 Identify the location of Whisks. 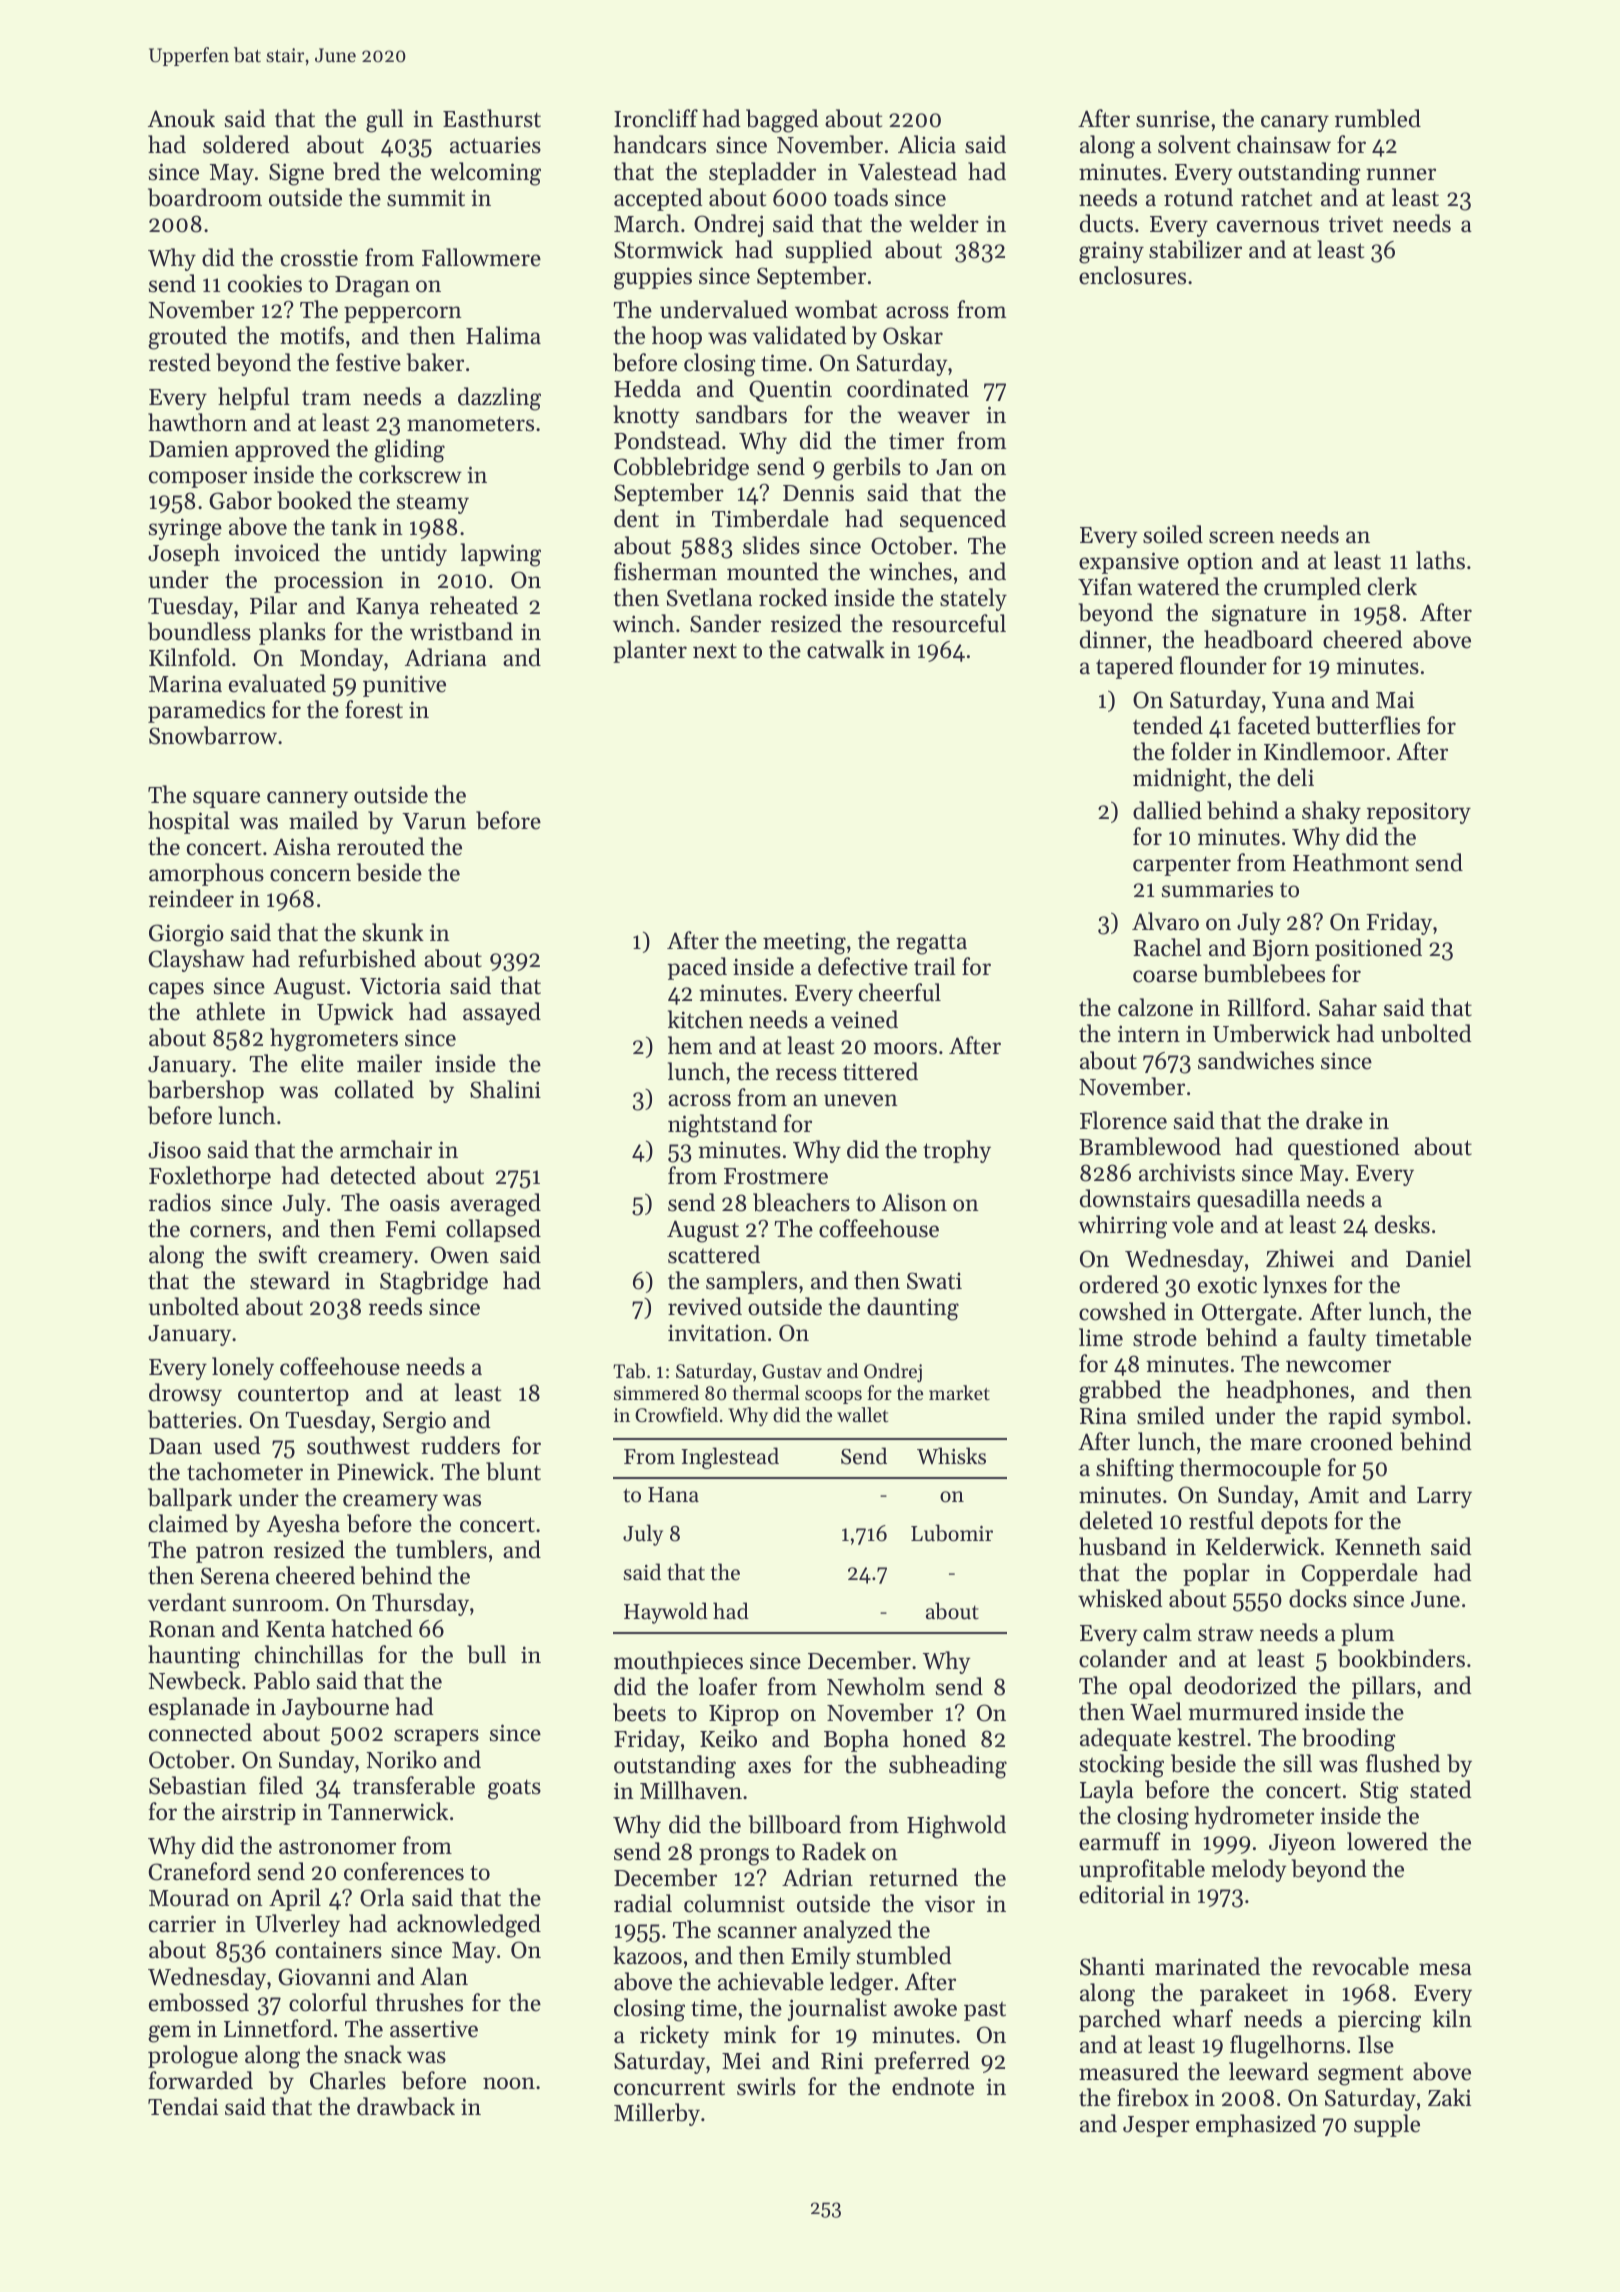
(951, 1456).
